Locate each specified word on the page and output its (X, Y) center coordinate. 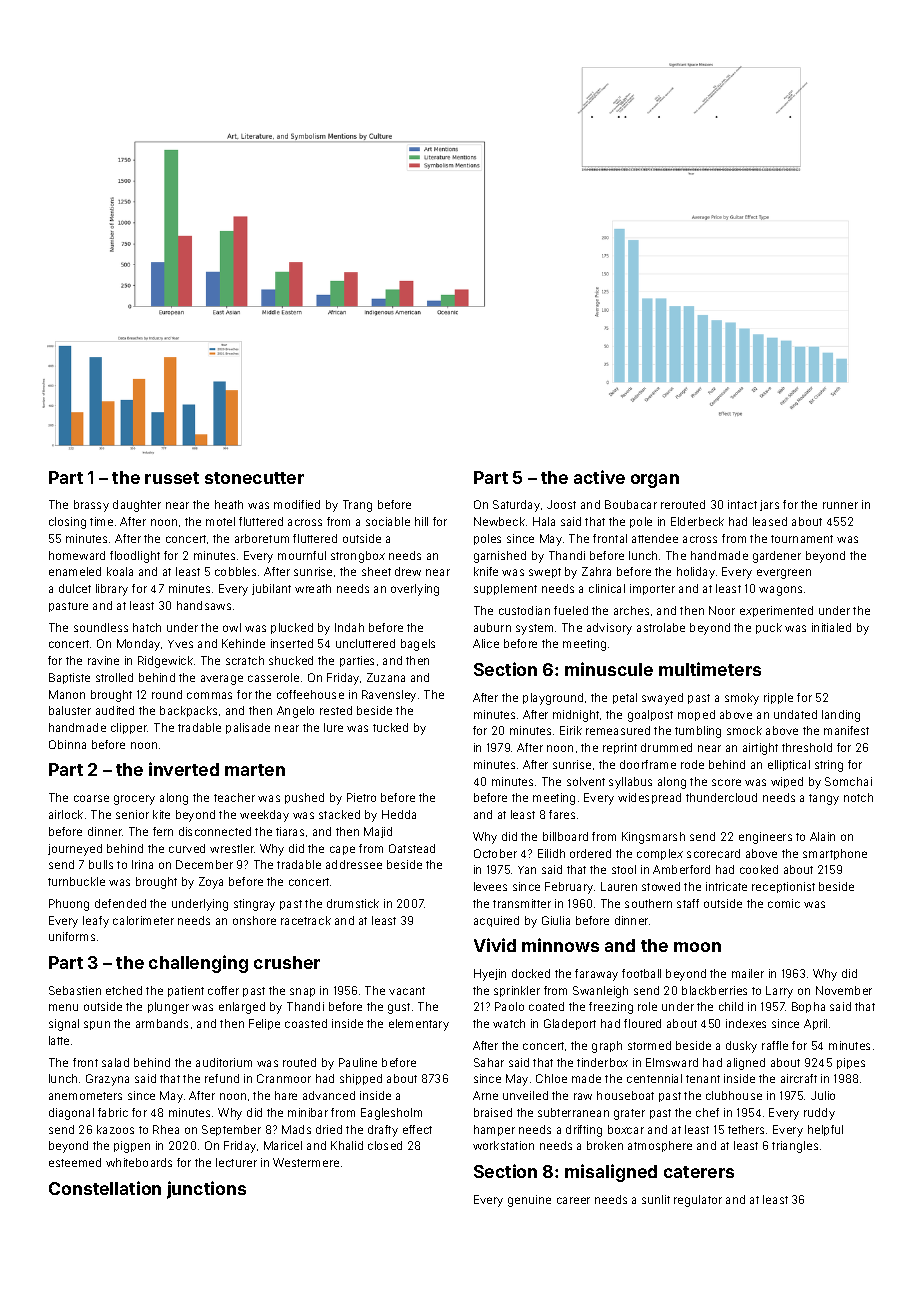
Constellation (105, 1188)
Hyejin (490, 975)
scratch (245, 660)
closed (385, 1145)
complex (660, 854)
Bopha (808, 1007)
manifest (846, 730)
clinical (607, 588)
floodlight (135, 557)
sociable (388, 521)
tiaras (290, 831)
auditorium (224, 1062)
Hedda (399, 814)
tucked (390, 727)
